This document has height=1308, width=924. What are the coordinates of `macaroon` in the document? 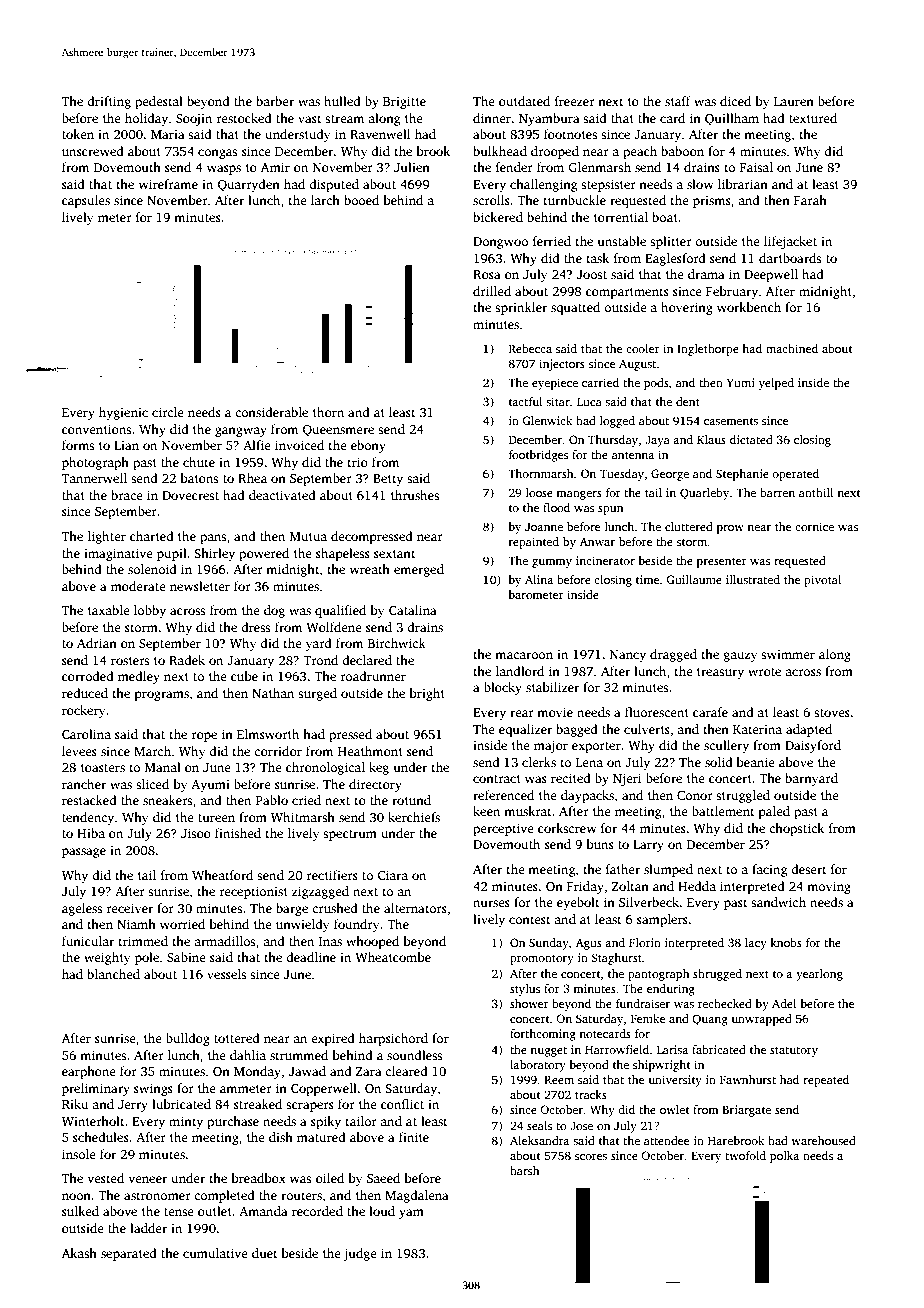 It's located at (524, 655).
